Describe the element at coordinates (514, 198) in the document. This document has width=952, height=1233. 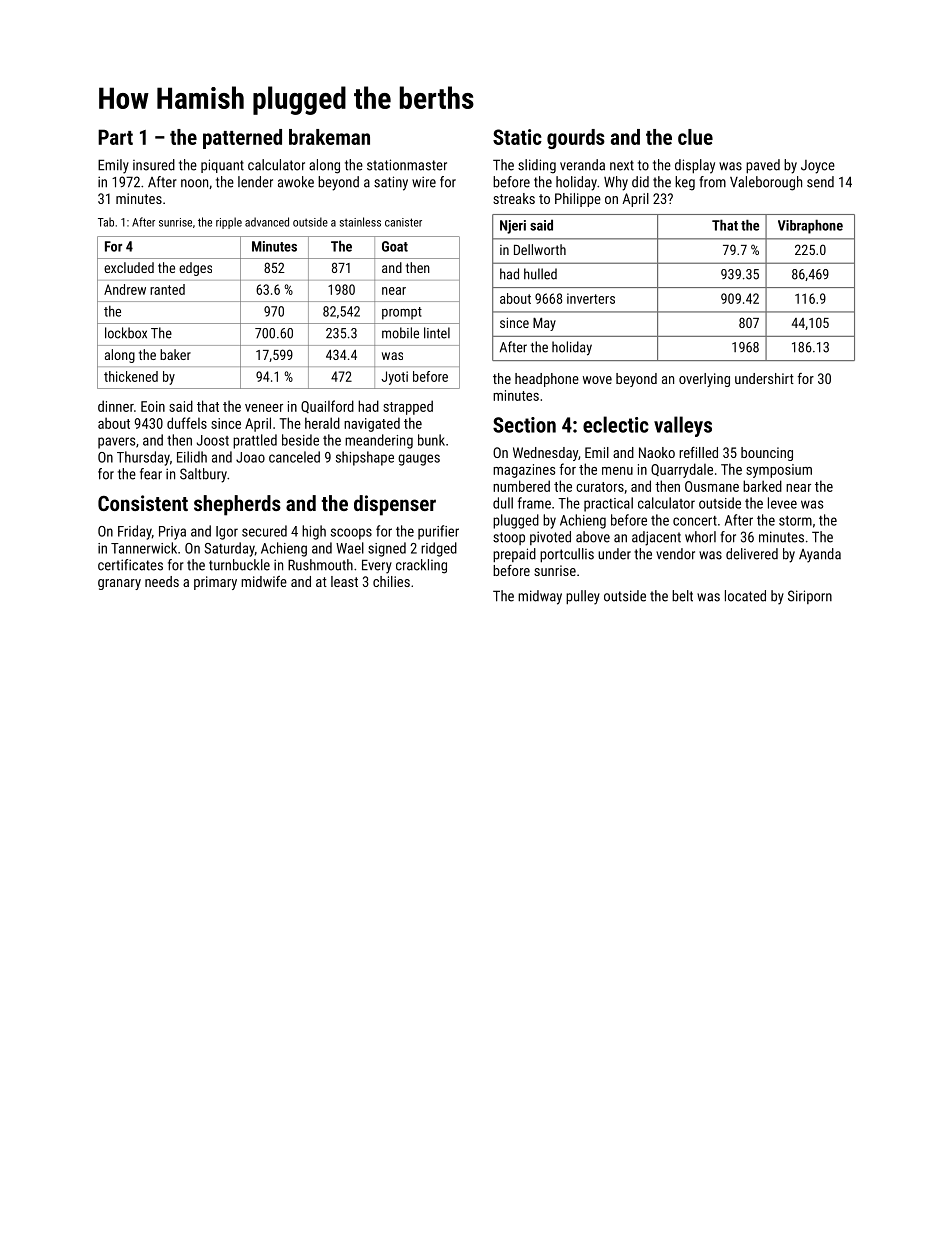
I see `streaks` at that location.
